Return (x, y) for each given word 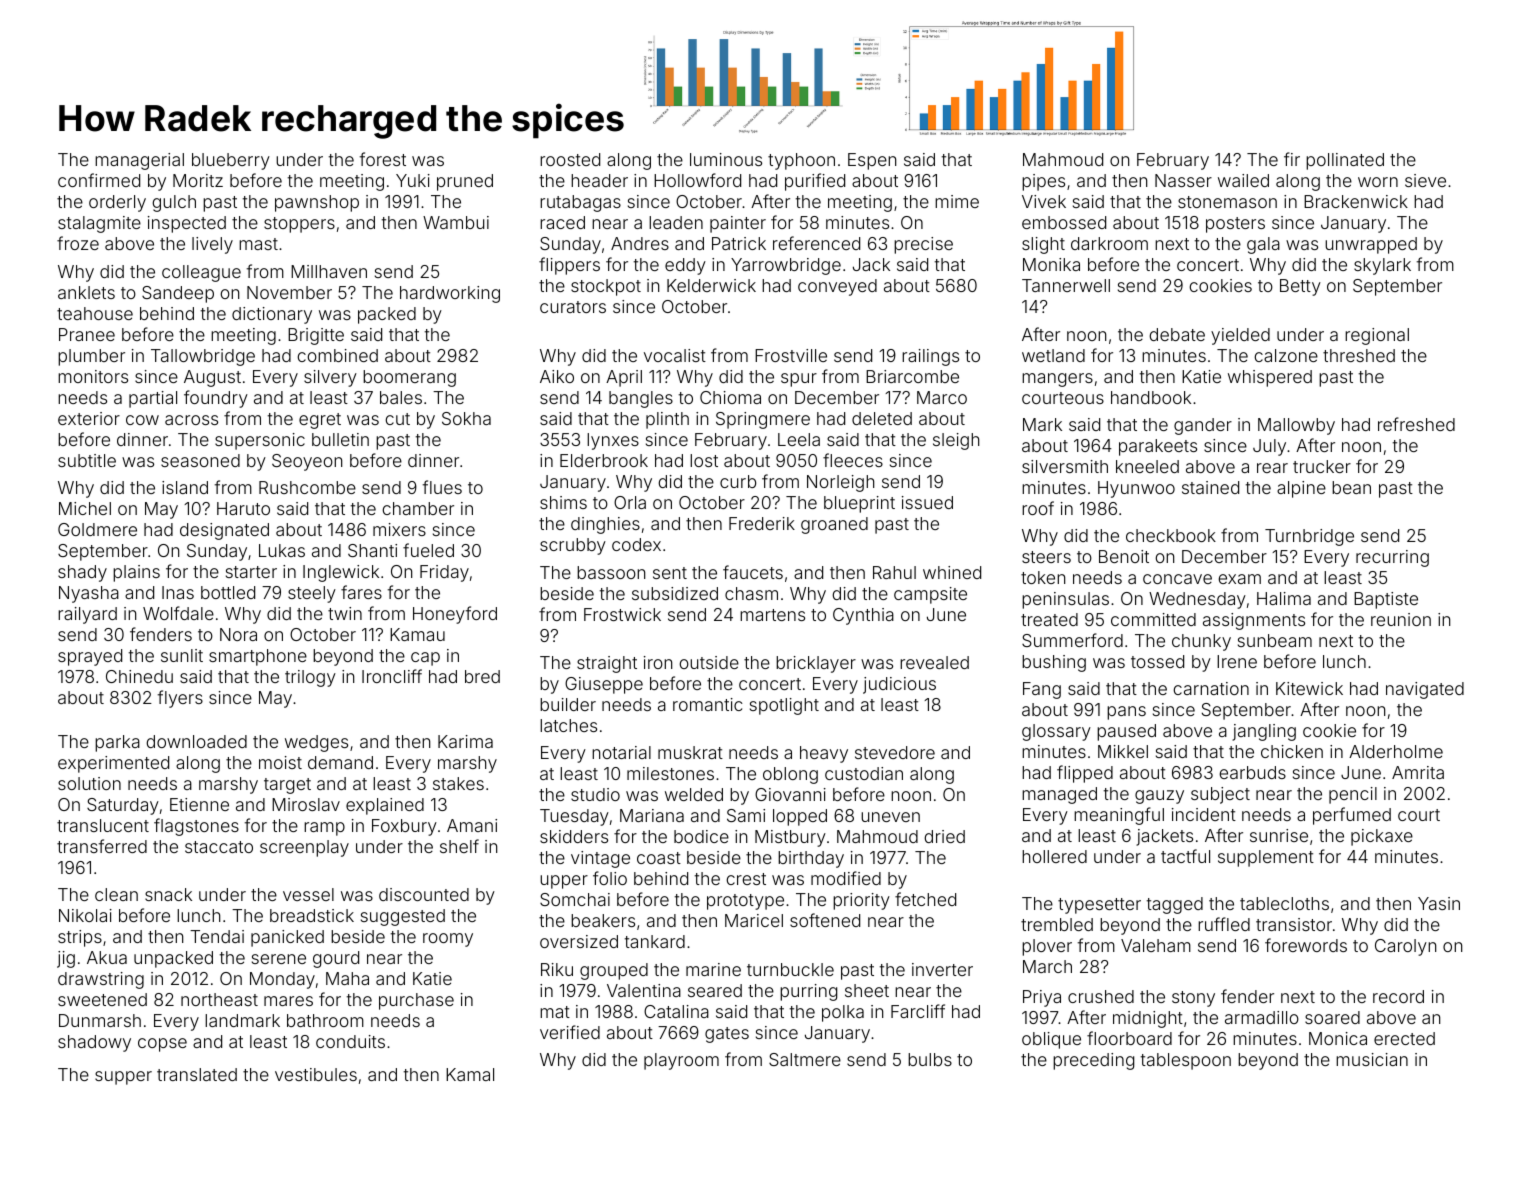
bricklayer (816, 664)
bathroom (325, 1020)
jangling (1264, 732)
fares (361, 592)
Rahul (894, 572)
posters (1235, 225)
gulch (174, 203)
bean (1351, 487)
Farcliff (918, 1011)
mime (957, 201)
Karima (465, 741)
